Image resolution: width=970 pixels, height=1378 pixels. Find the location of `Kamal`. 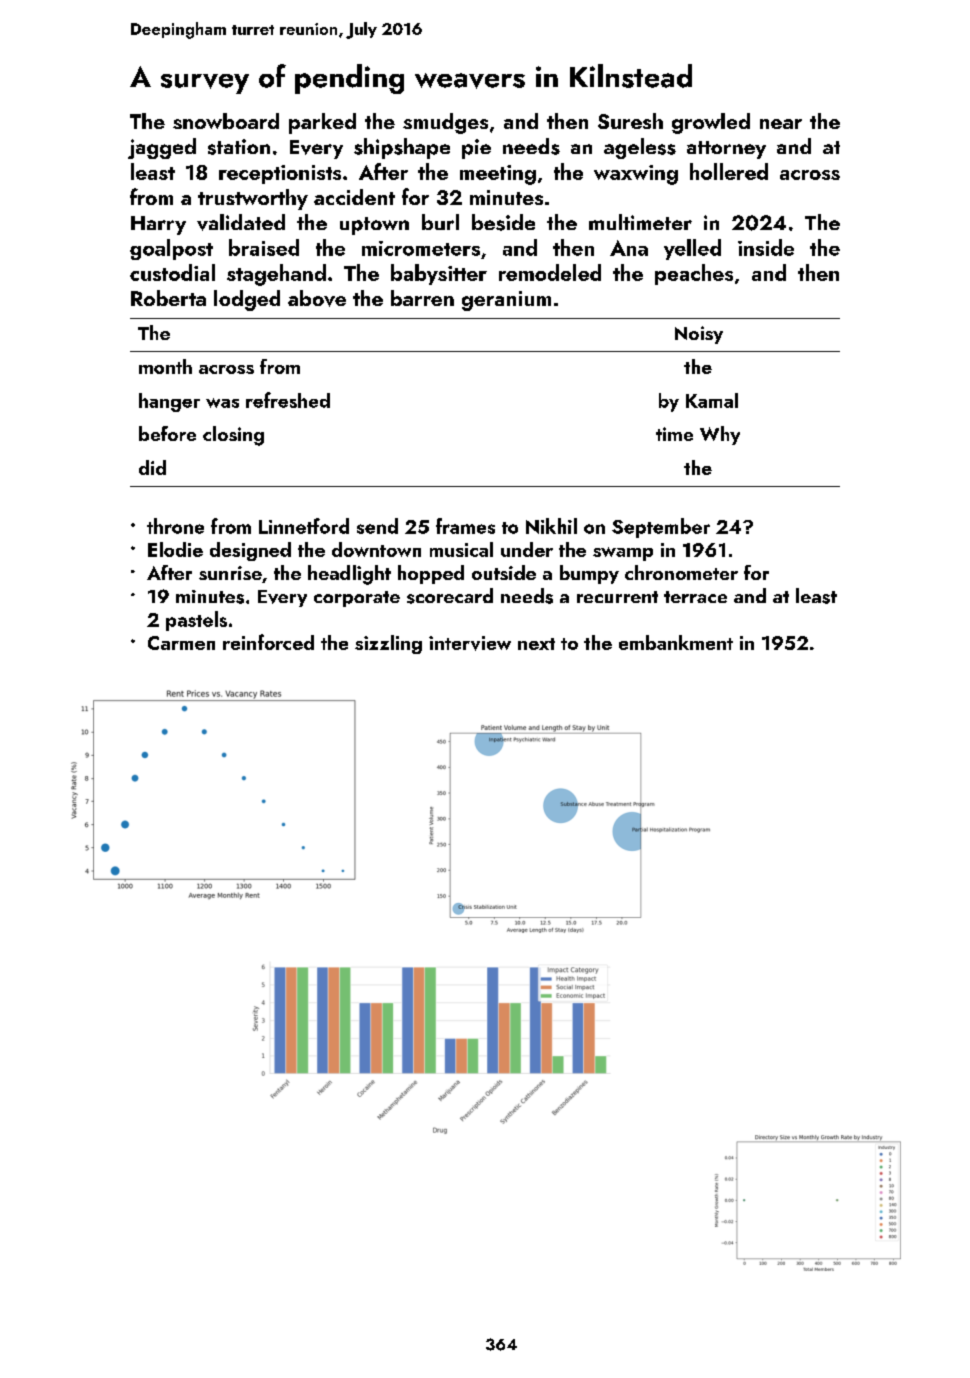

Kamal is located at coordinates (712, 400).
